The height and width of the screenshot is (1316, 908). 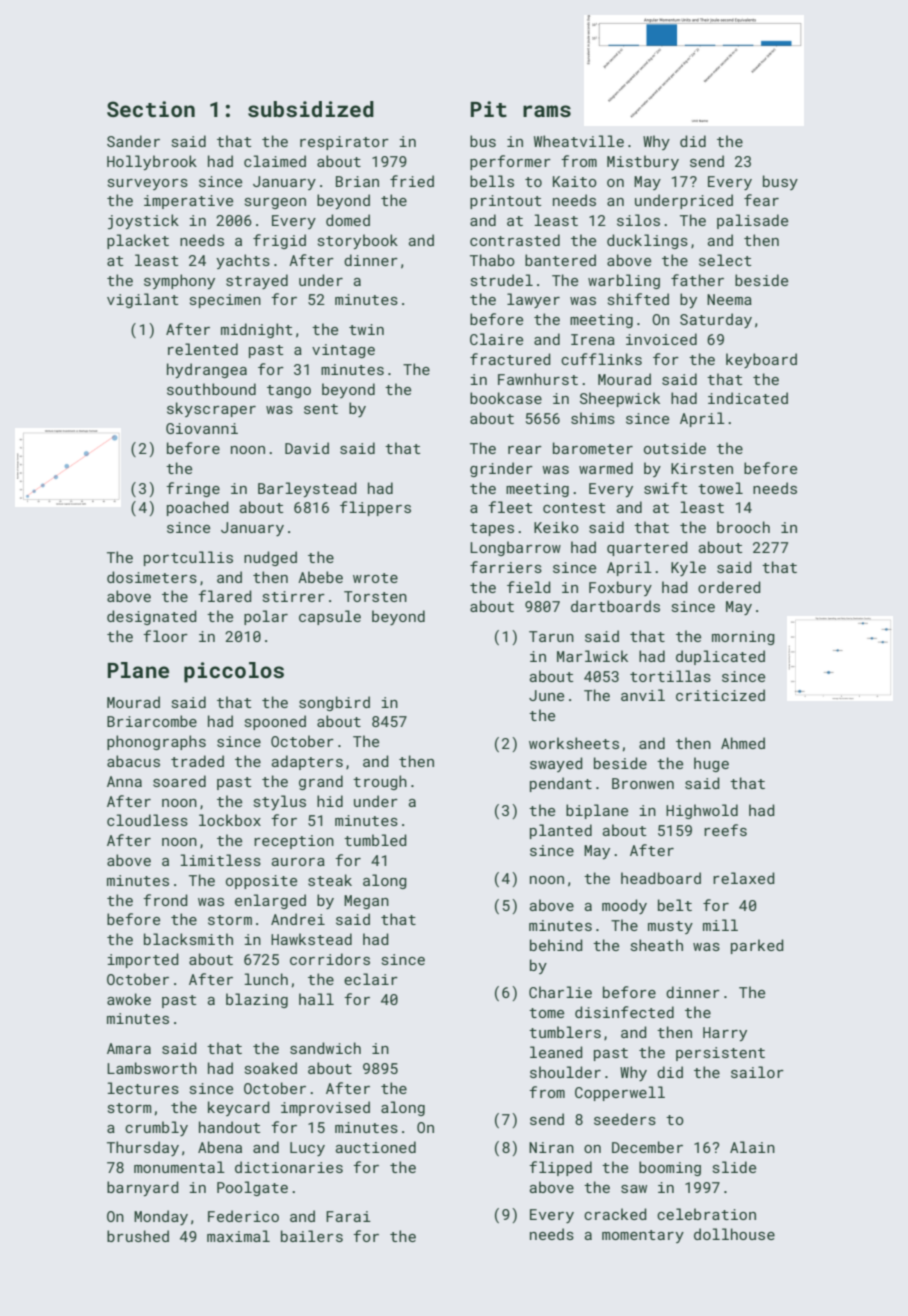 I want to click on Harry, so click(x=725, y=1034).
